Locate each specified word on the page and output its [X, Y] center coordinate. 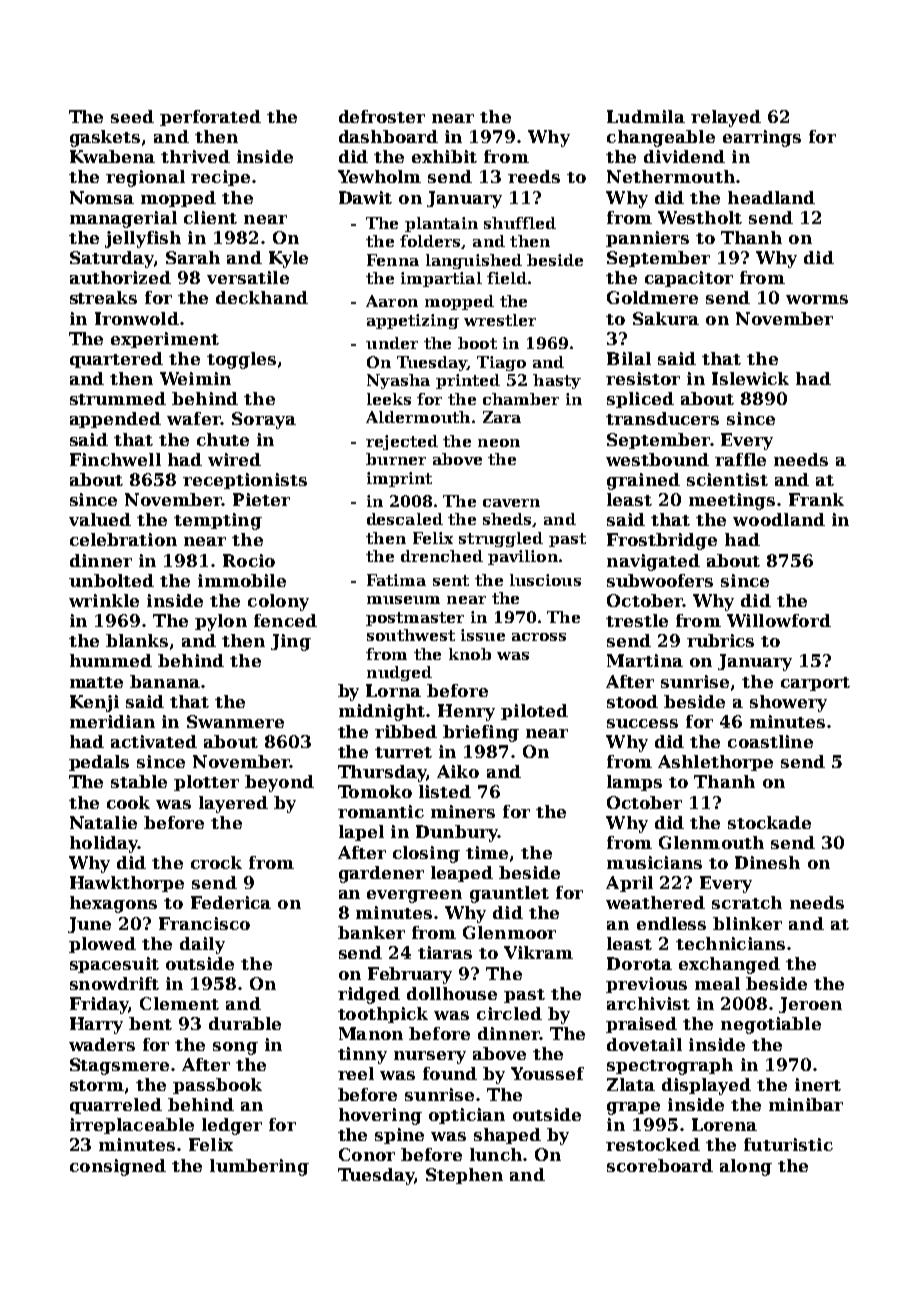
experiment [165, 340]
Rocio [249, 560]
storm [97, 1085]
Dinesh [767, 862]
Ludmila [646, 116]
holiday [104, 844]
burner [396, 459]
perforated [210, 118]
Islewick [750, 378]
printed [468, 381]
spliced [640, 400]
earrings [762, 138]
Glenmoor [509, 932]
